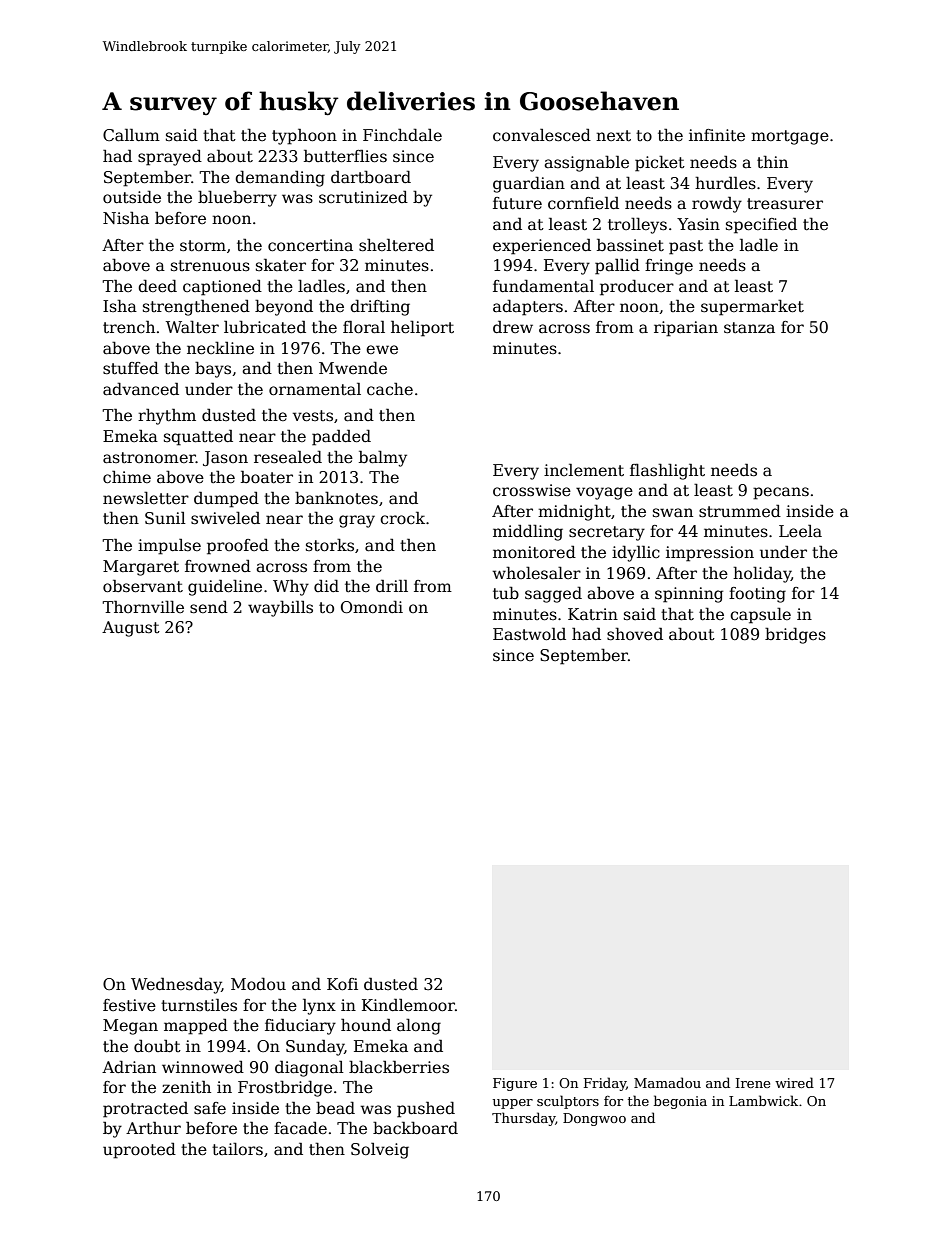 The width and height of the page is (952, 1233). I want to click on infinite, so click(717, 135).
